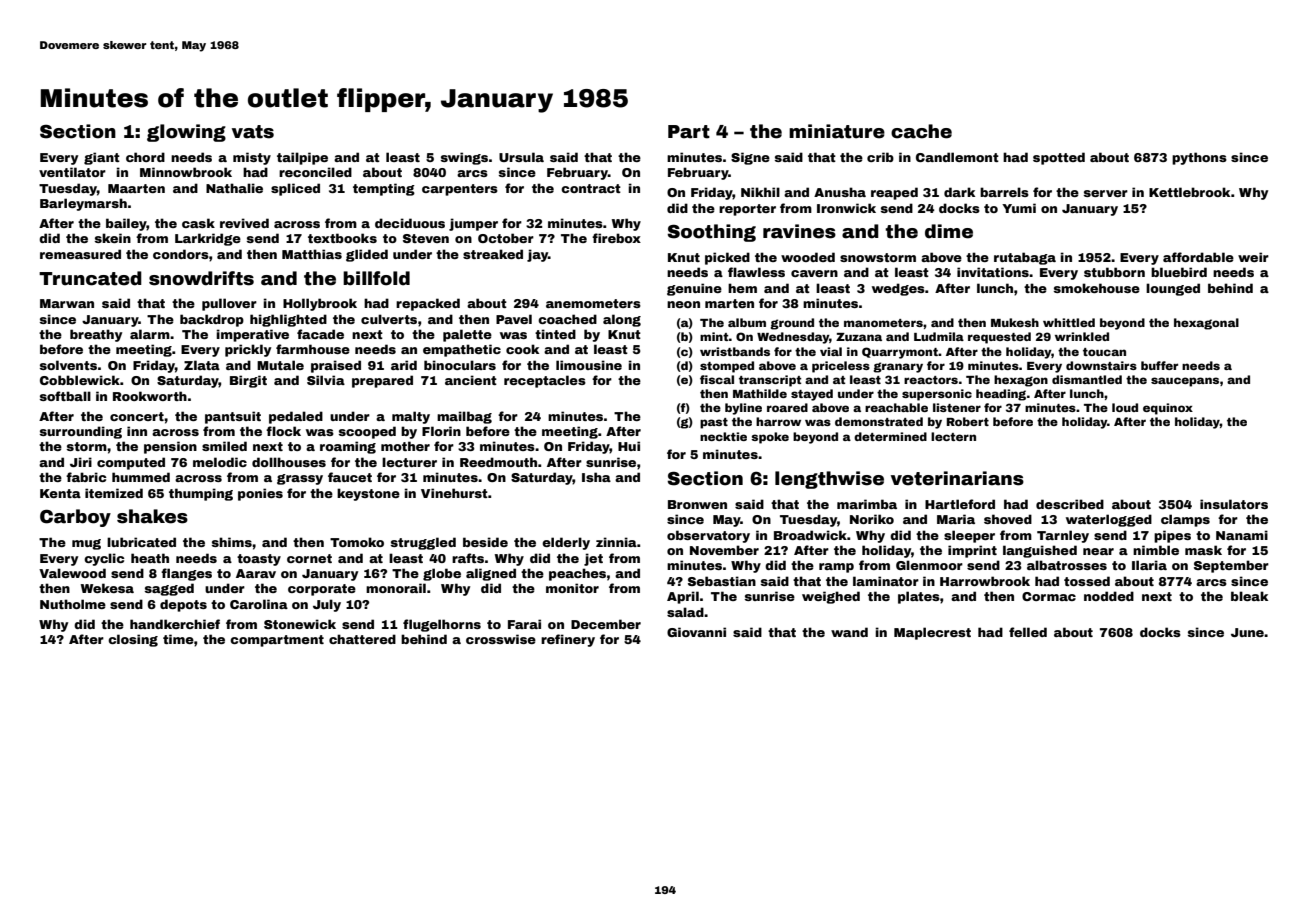 This screenshot has height=924, width=1308. What do you see at coordinates (697, 504) in the screenshot?
I see `Bronwen` at bounding box center [697, 504].
